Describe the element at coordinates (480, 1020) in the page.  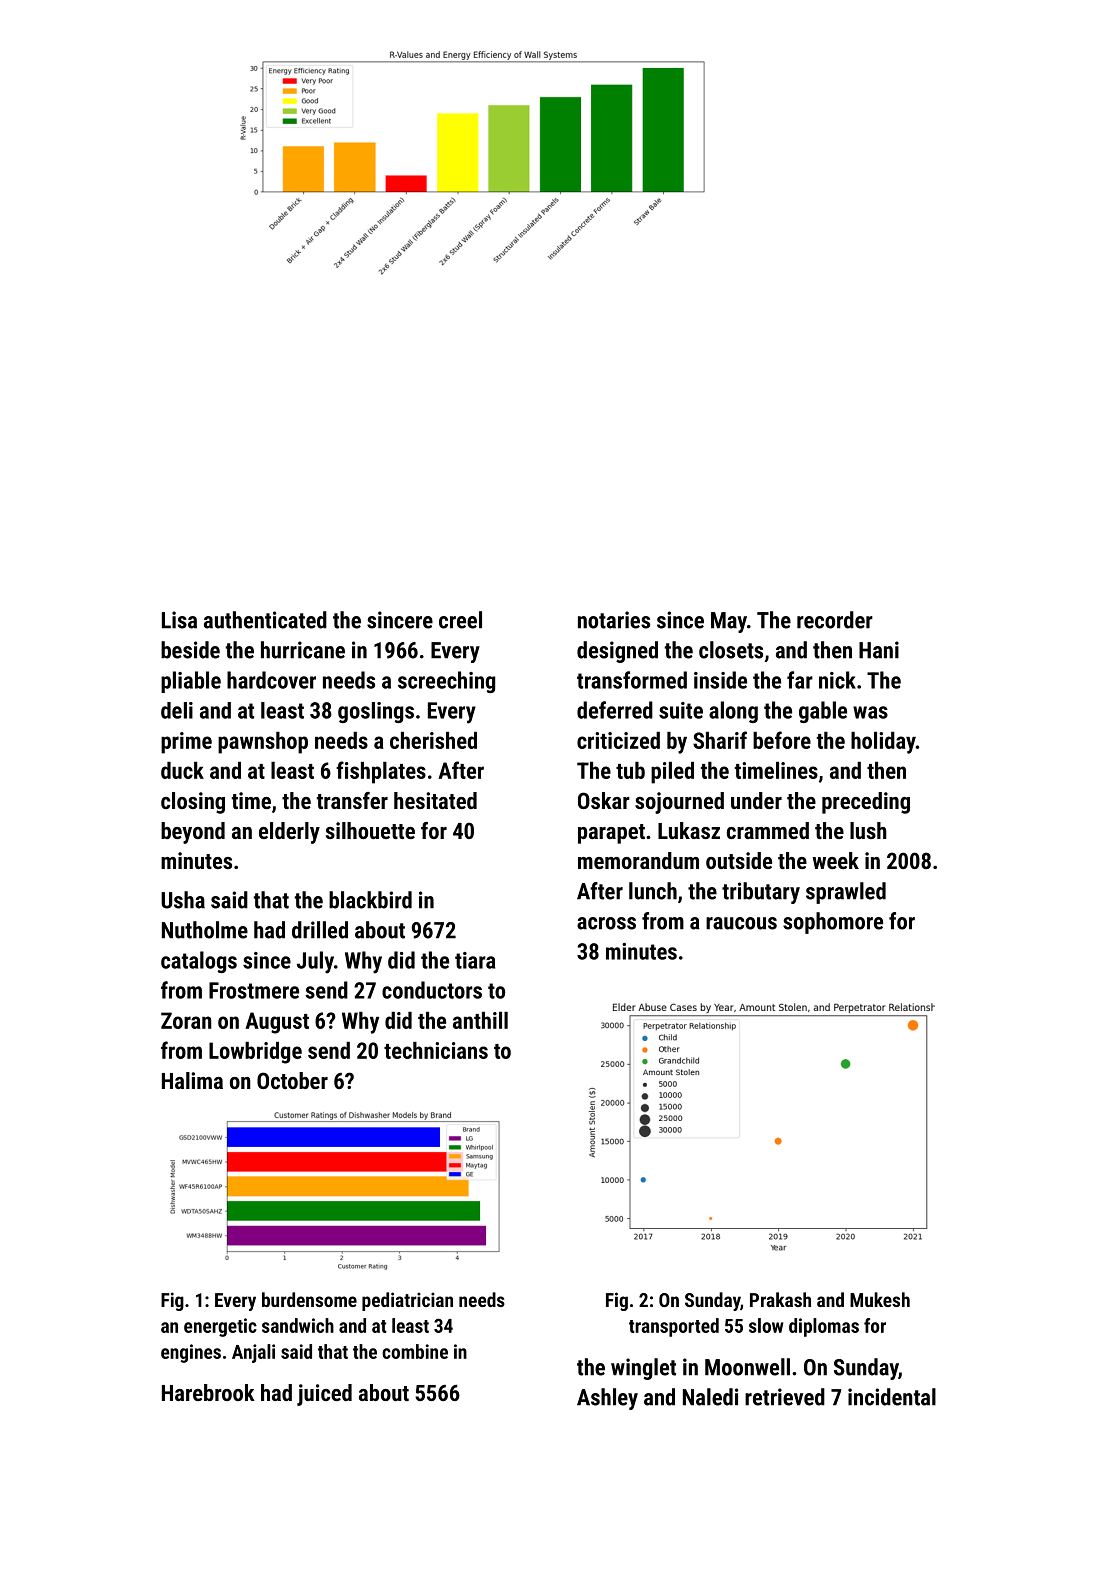
I see `anthill` at that location.
